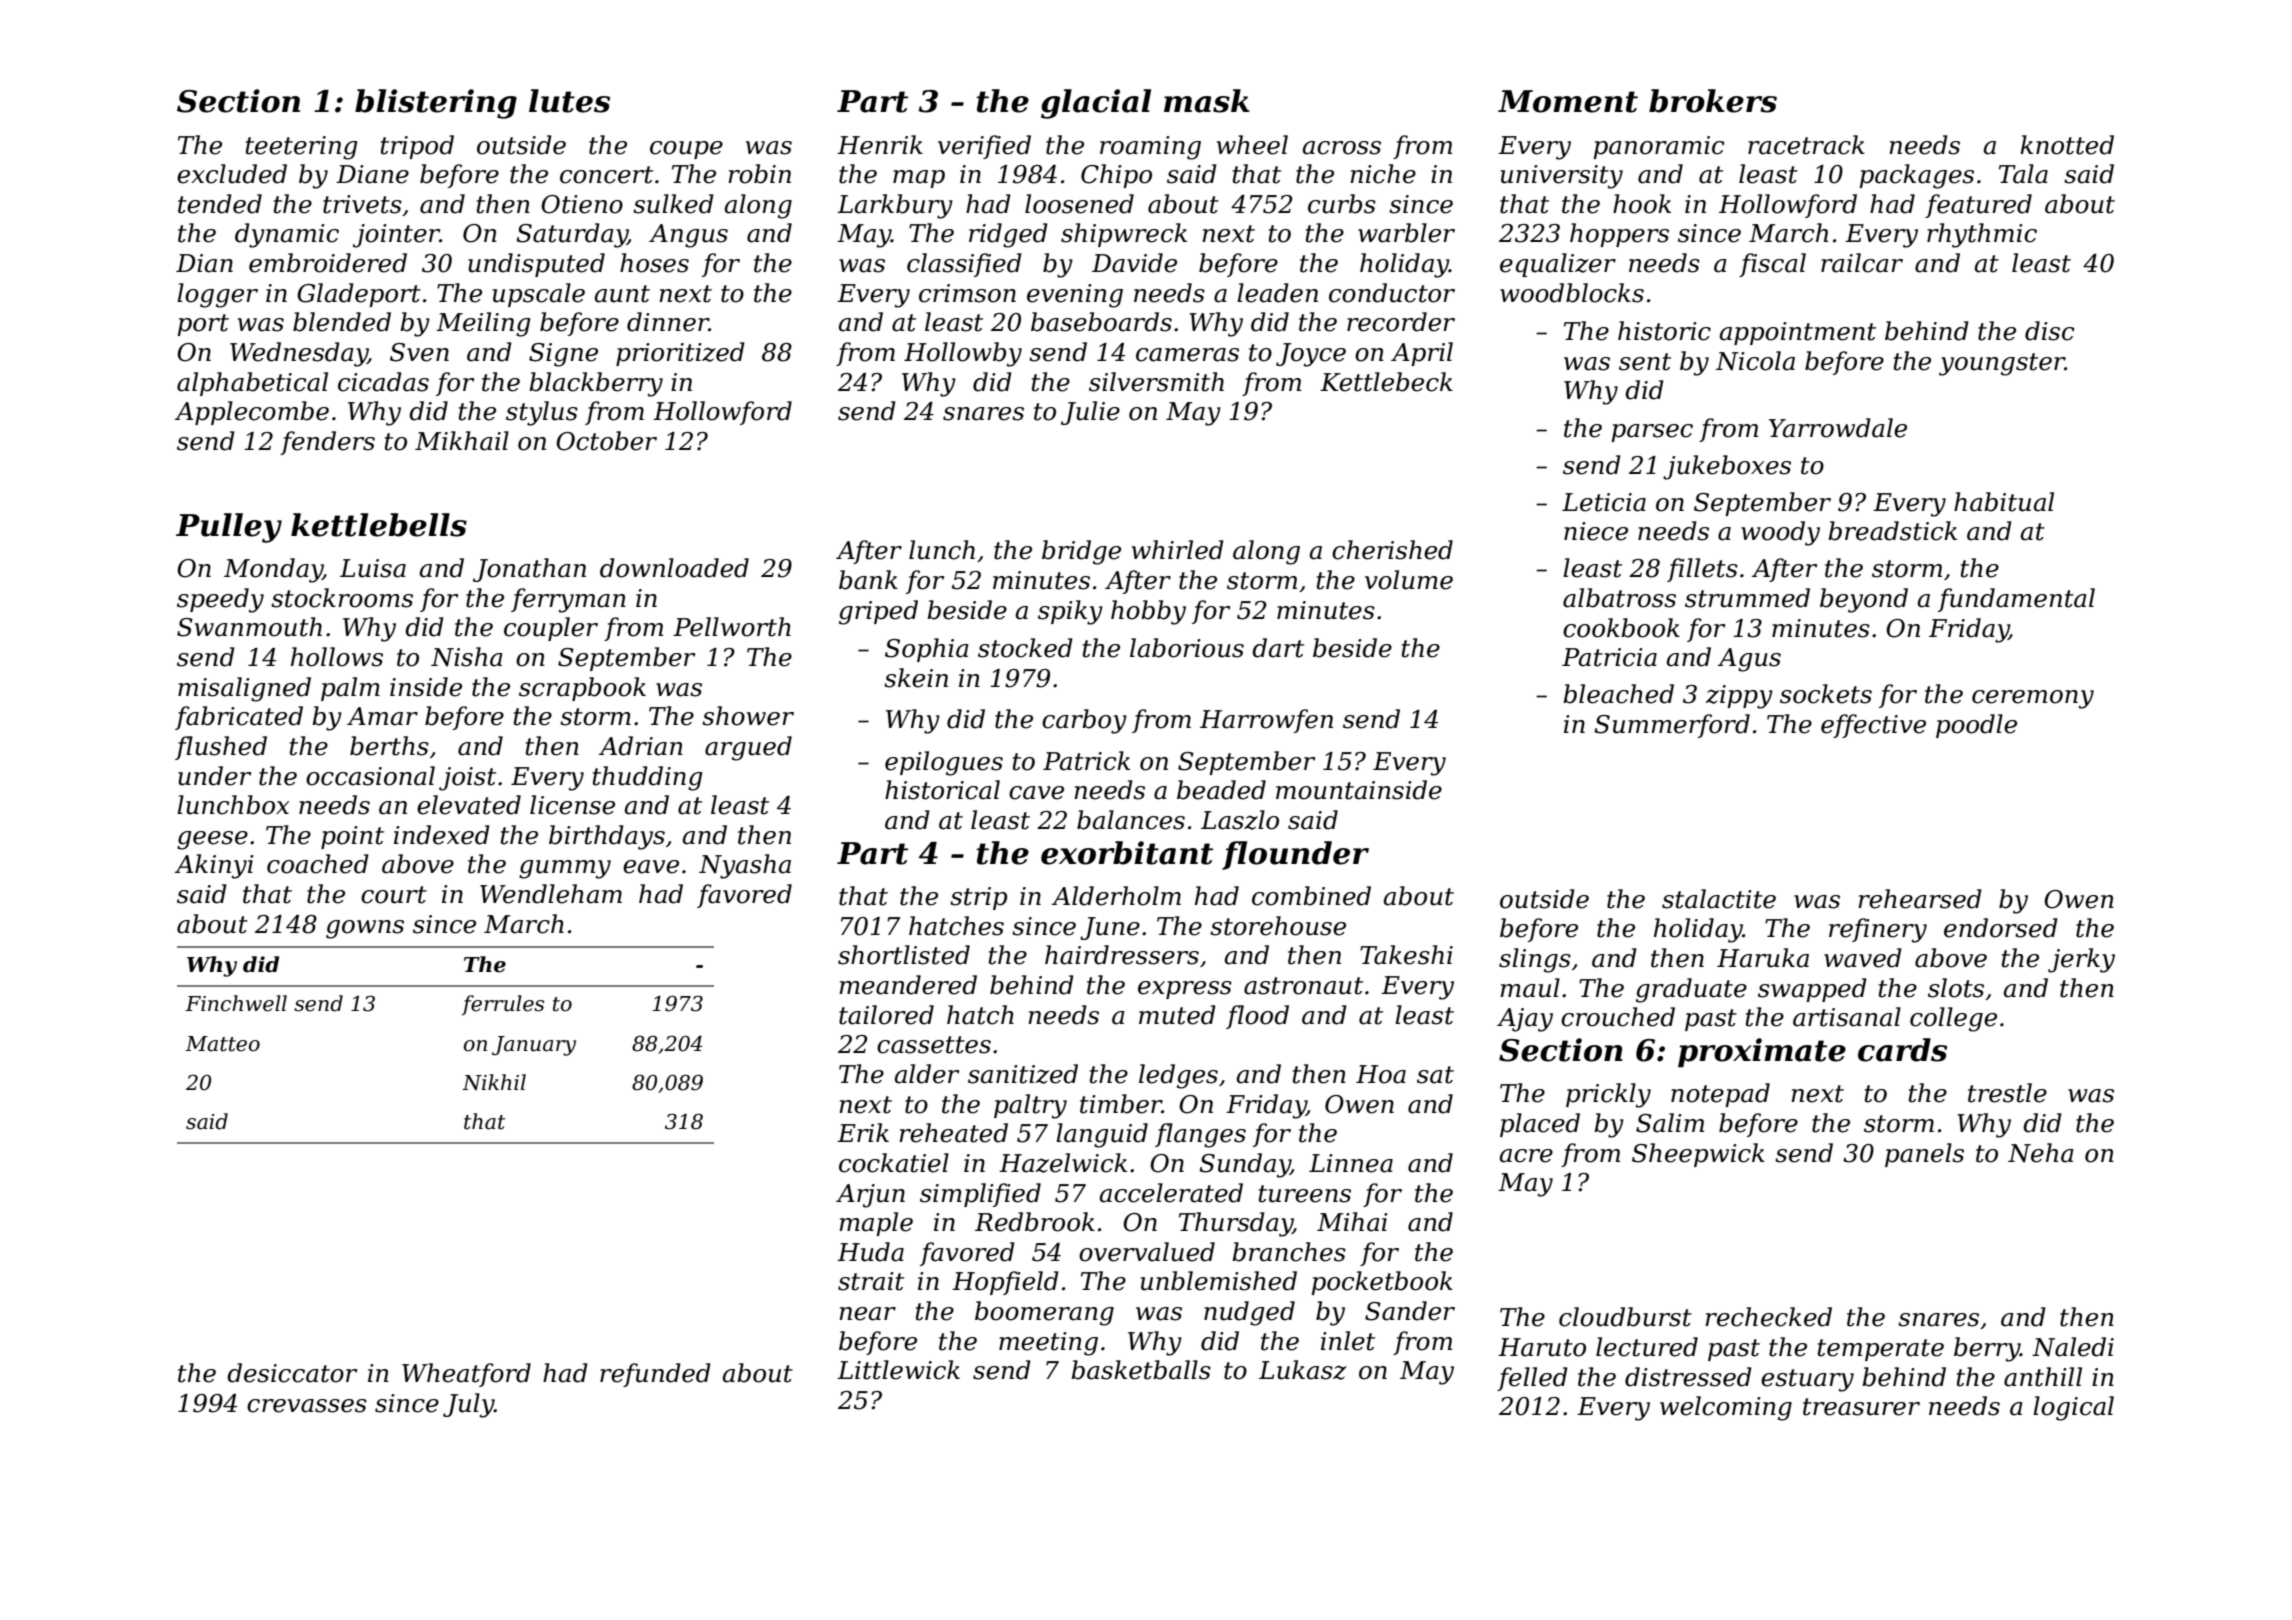 The height and width of the image is (1620, 2292). Describe the element at coordinates (1713, 101) in the image. I see `brokers` at that location.
